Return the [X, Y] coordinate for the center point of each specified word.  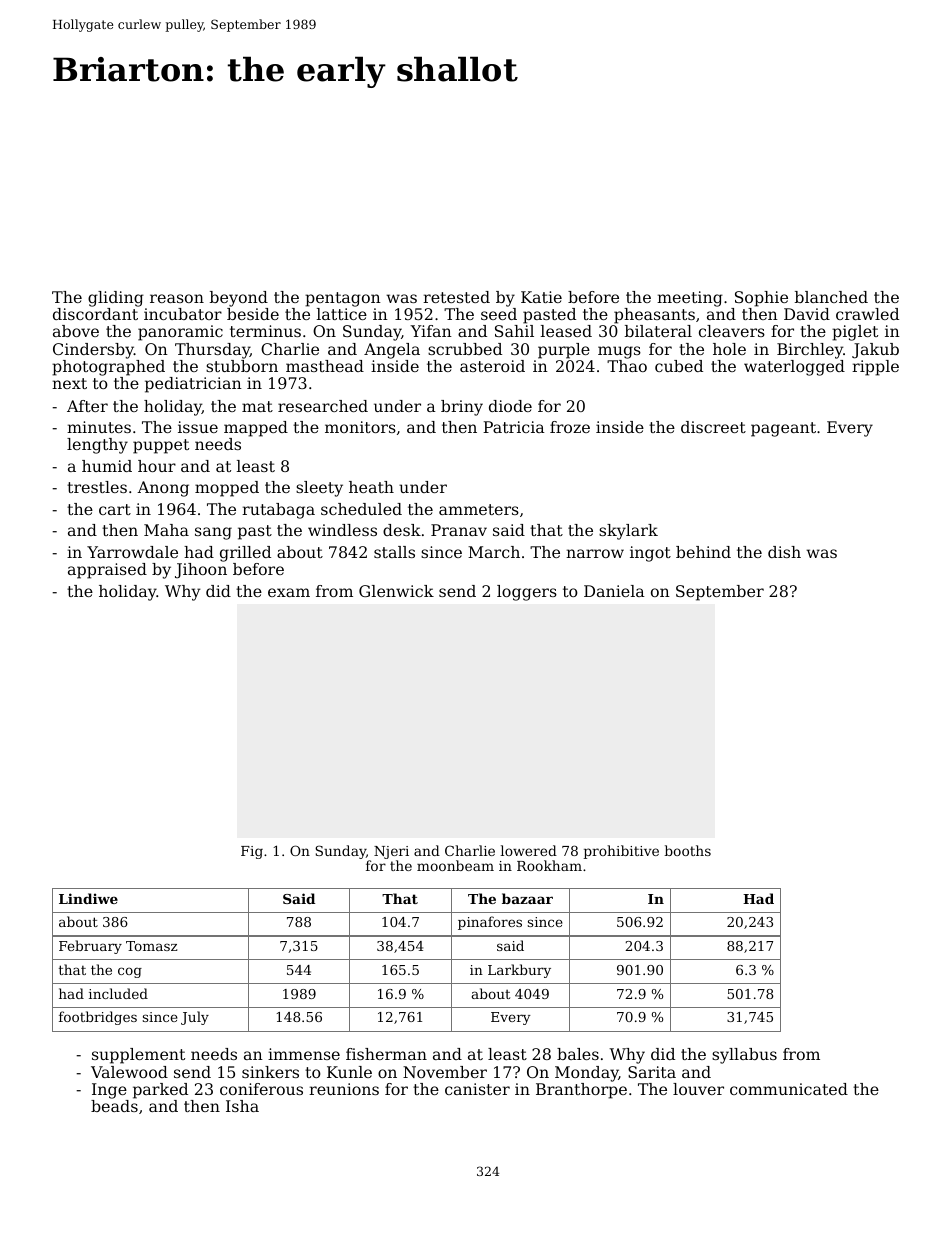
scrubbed [465, 349]
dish [784, 552]
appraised [107, 571]
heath [371, 487]
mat [257, 406]
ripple [875, 368]
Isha [242, 1106]
